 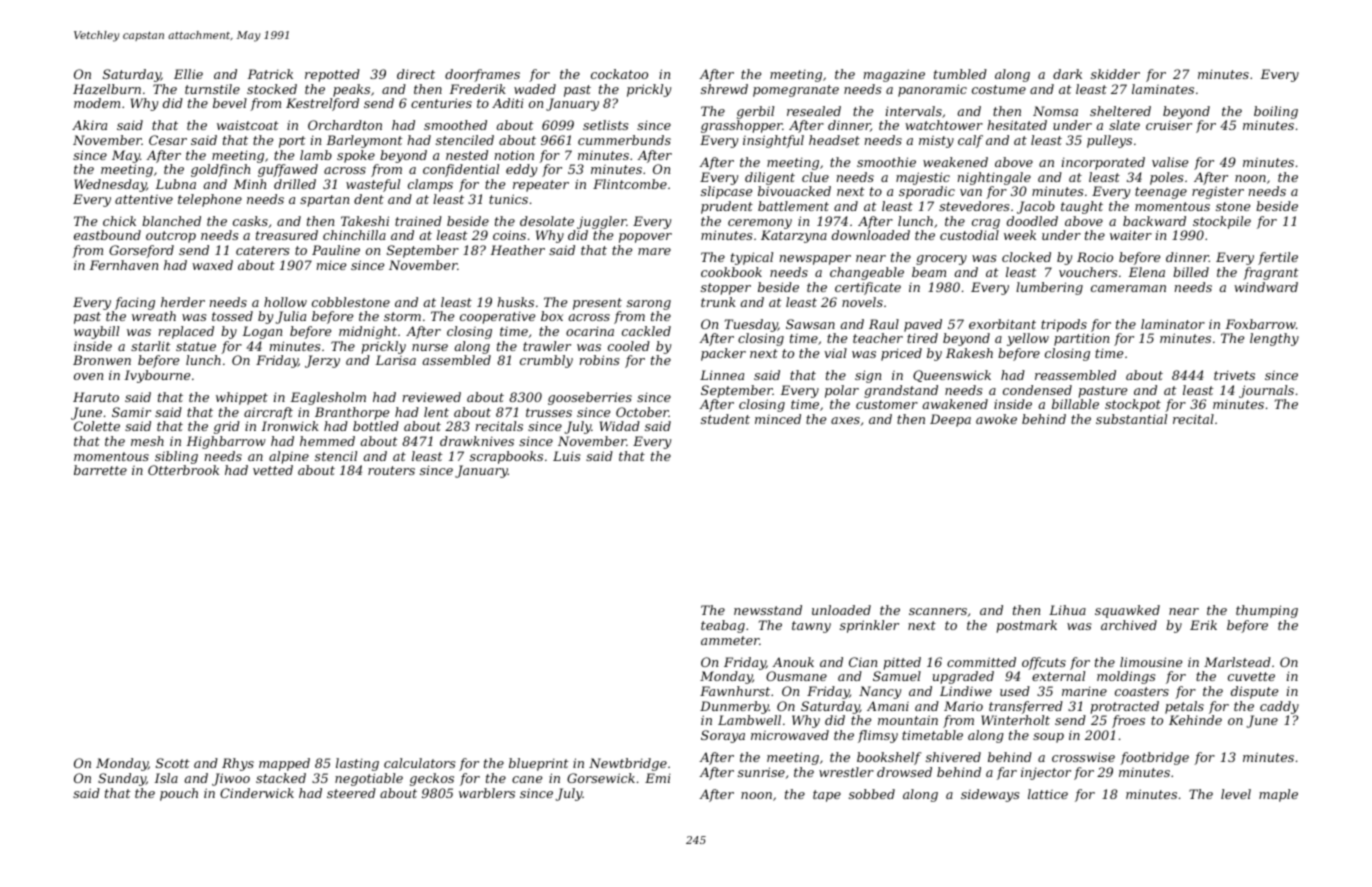 I want to click on Scott, so click(x=173, y=763).
